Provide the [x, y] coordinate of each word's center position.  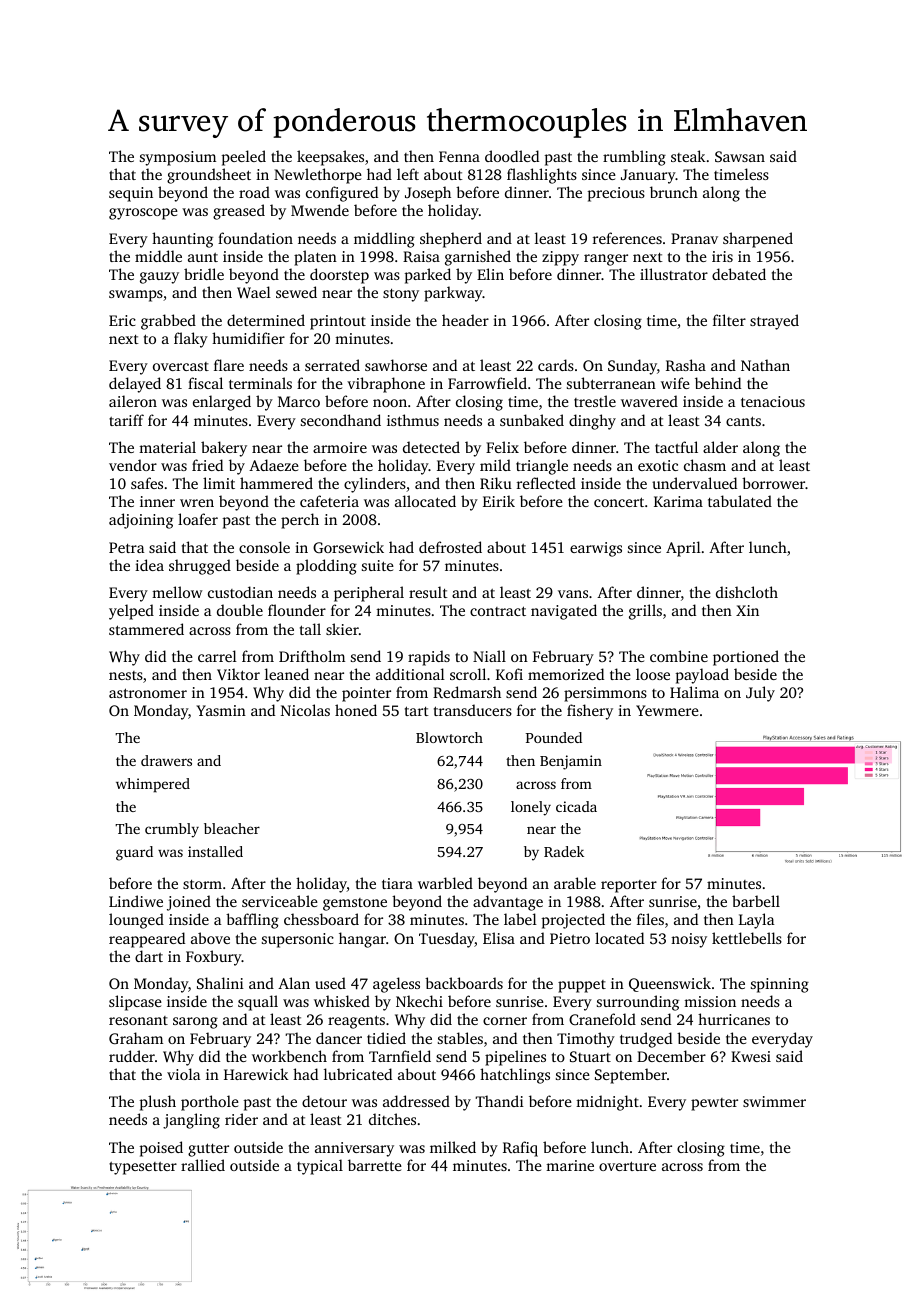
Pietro [570, 938]
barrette [375, 1165]
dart [149, 956]
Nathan [765, 365]
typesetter [143, 1168]
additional [410, 674]
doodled [512, 156]
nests [126, 675]
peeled [244, 158]
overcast [181, 366]
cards [556, 365]
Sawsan [740, 156]
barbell [756, 901]
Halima [694, 692]
